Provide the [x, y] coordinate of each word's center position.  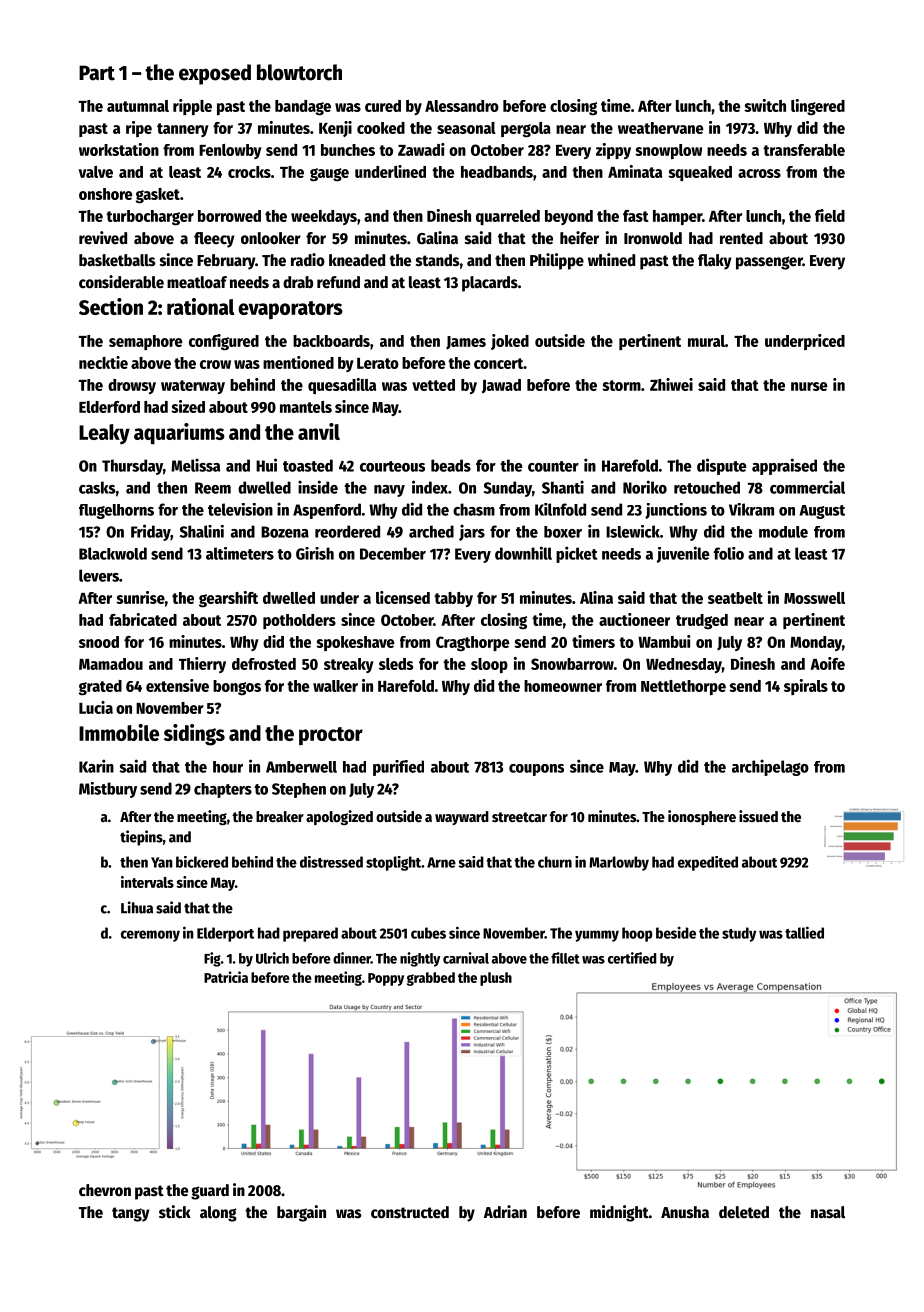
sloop [489, 665]
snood [99, 642]
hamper [677, 217]
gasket [158, 196]
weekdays [324, 217]
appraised [784, 466]
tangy [131, 1214]
